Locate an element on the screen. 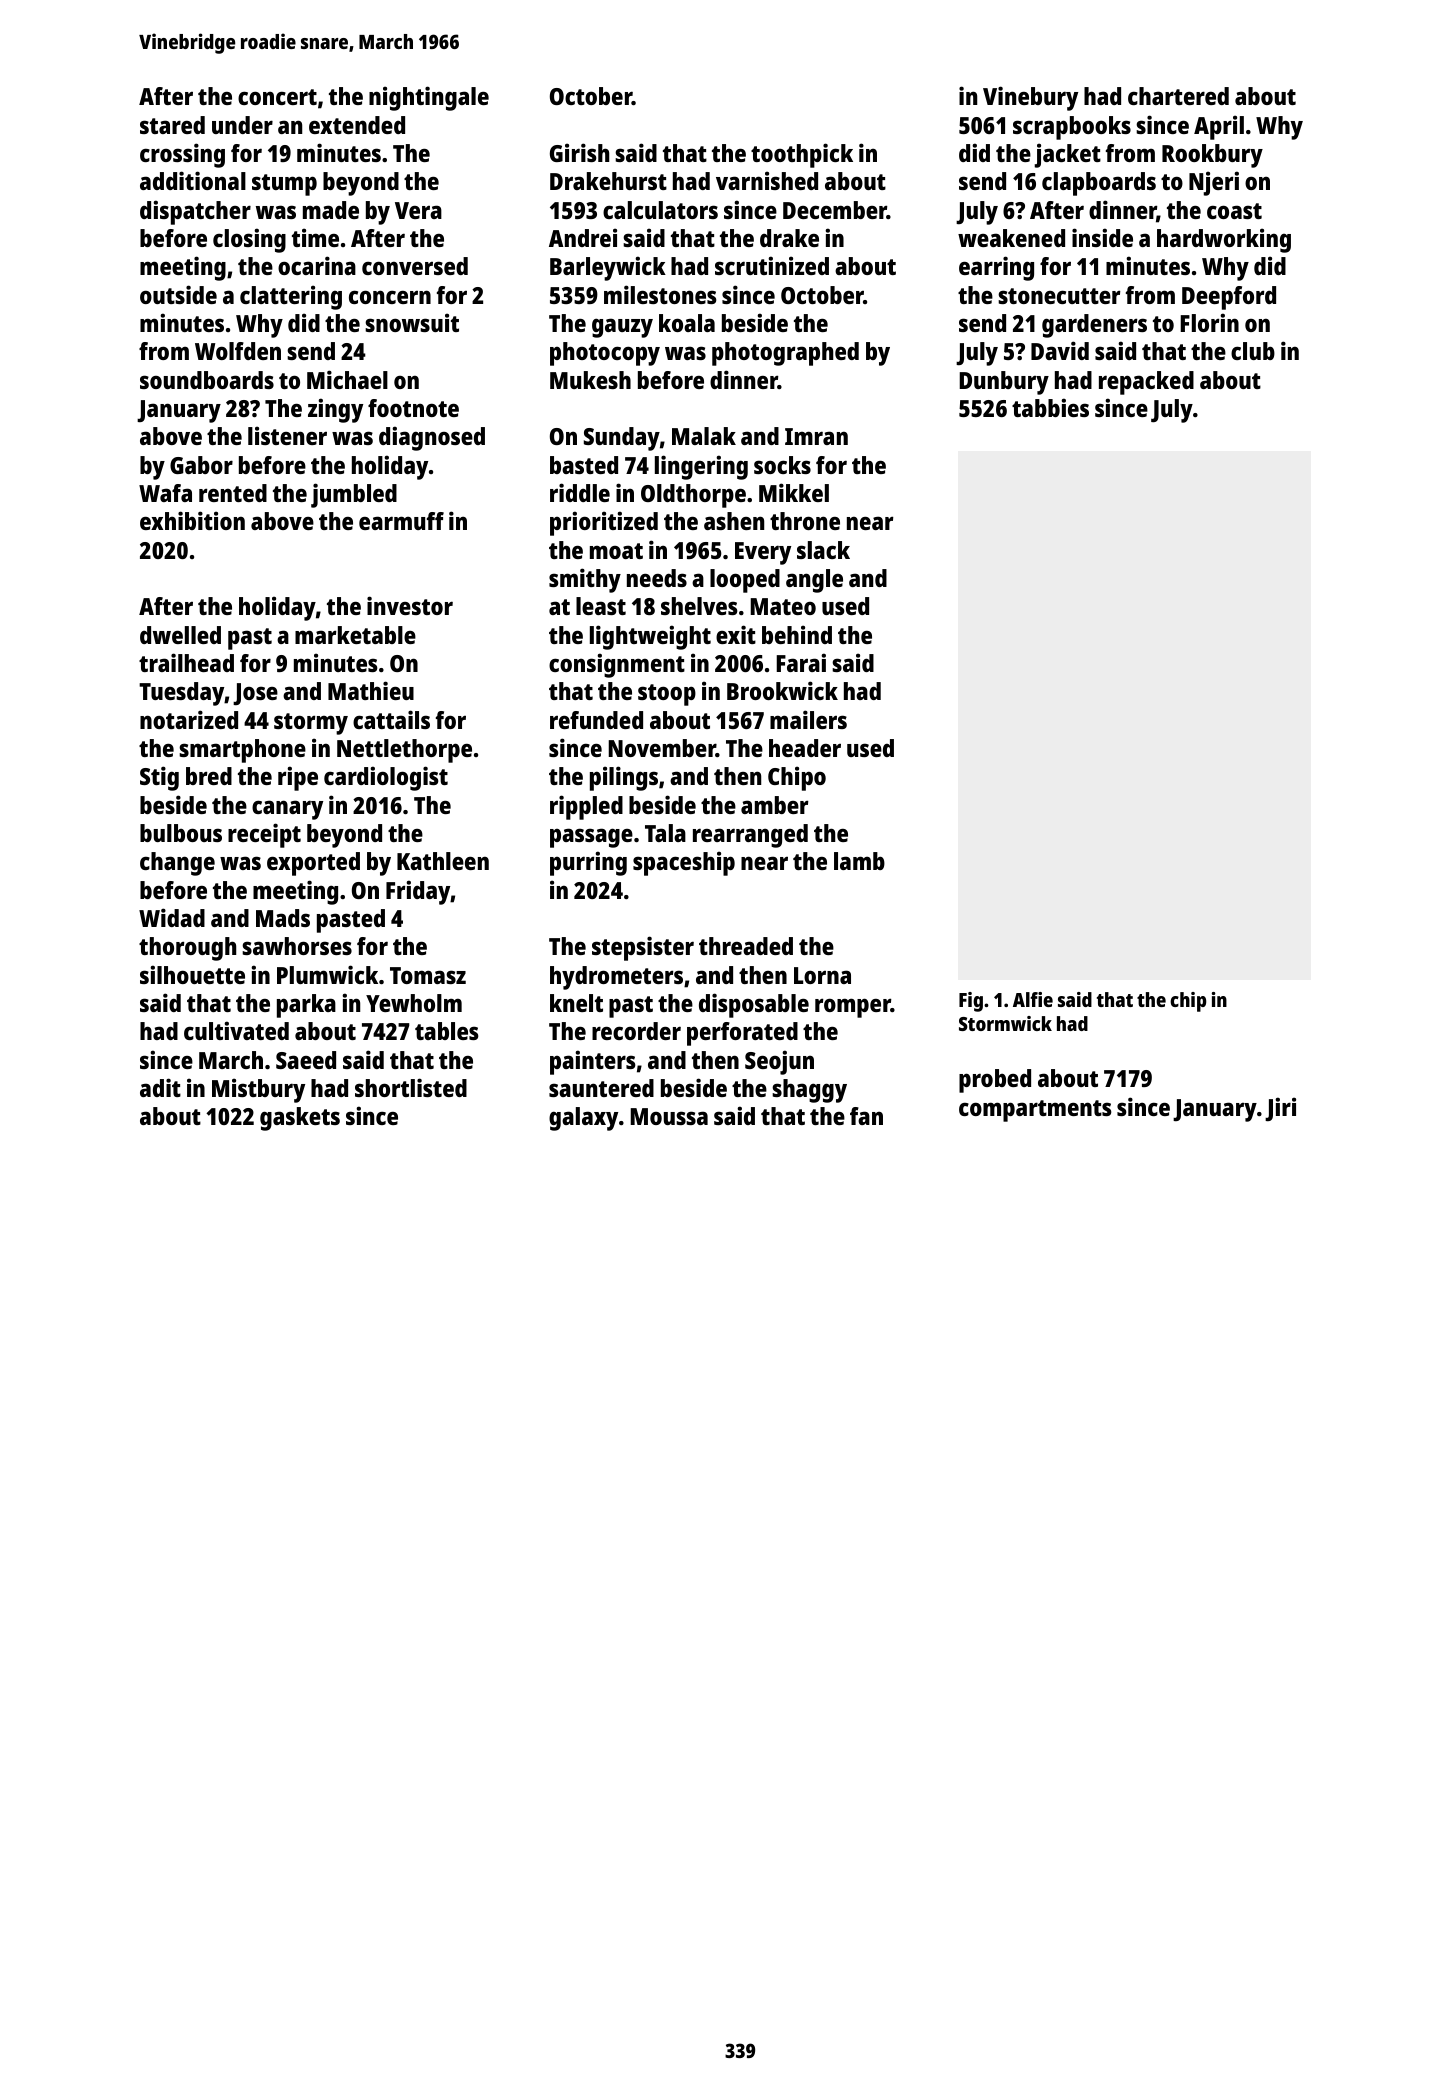 The width and height of the screenshot is (1450, 2100). gaskets is located at coordinates (300, 1119).
